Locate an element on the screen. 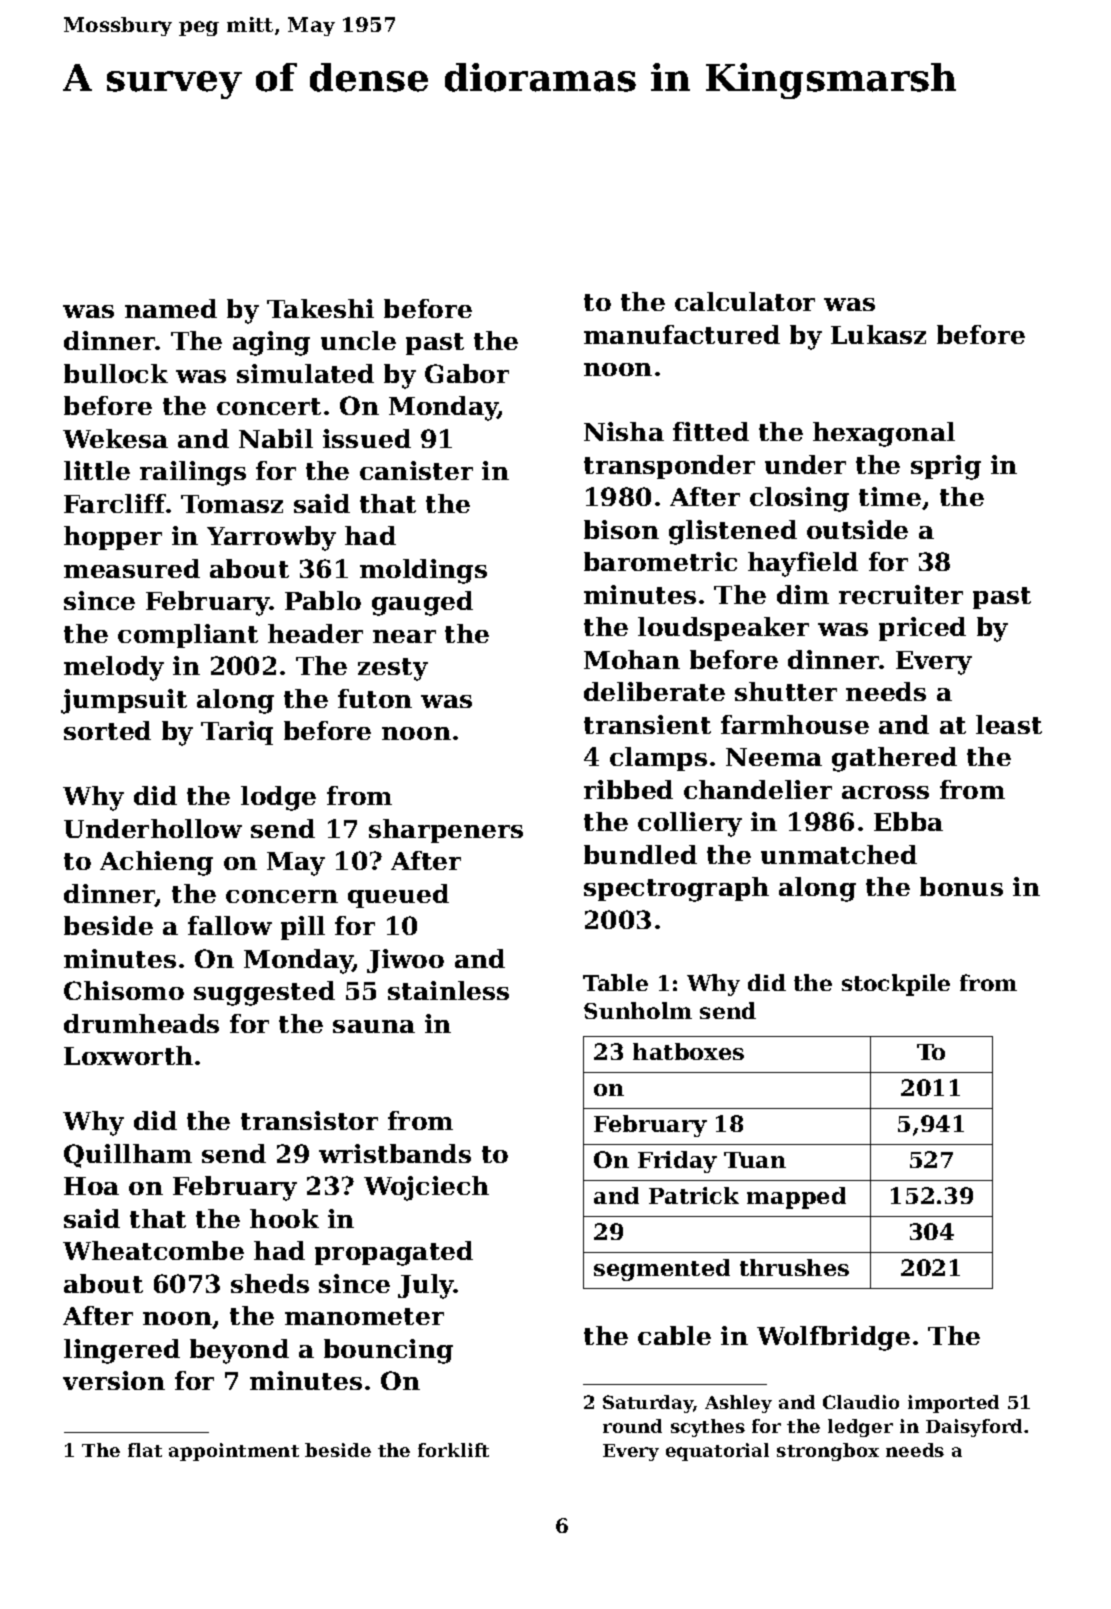 This screenshot has width=1111, height=1609. stockpile is located at coordinates (896, 985).
